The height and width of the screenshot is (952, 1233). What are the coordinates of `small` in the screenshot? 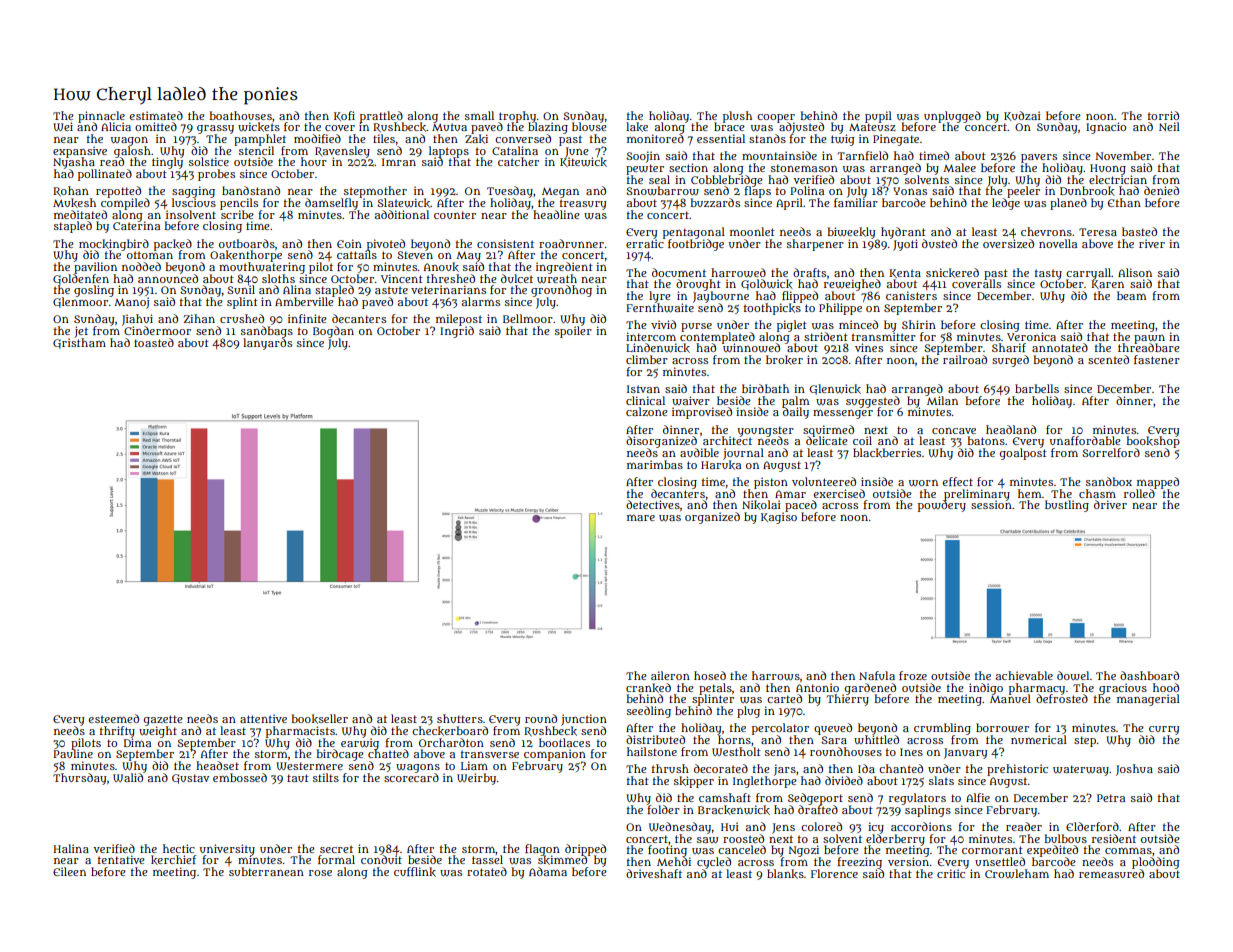 It's located at (479, 115).
